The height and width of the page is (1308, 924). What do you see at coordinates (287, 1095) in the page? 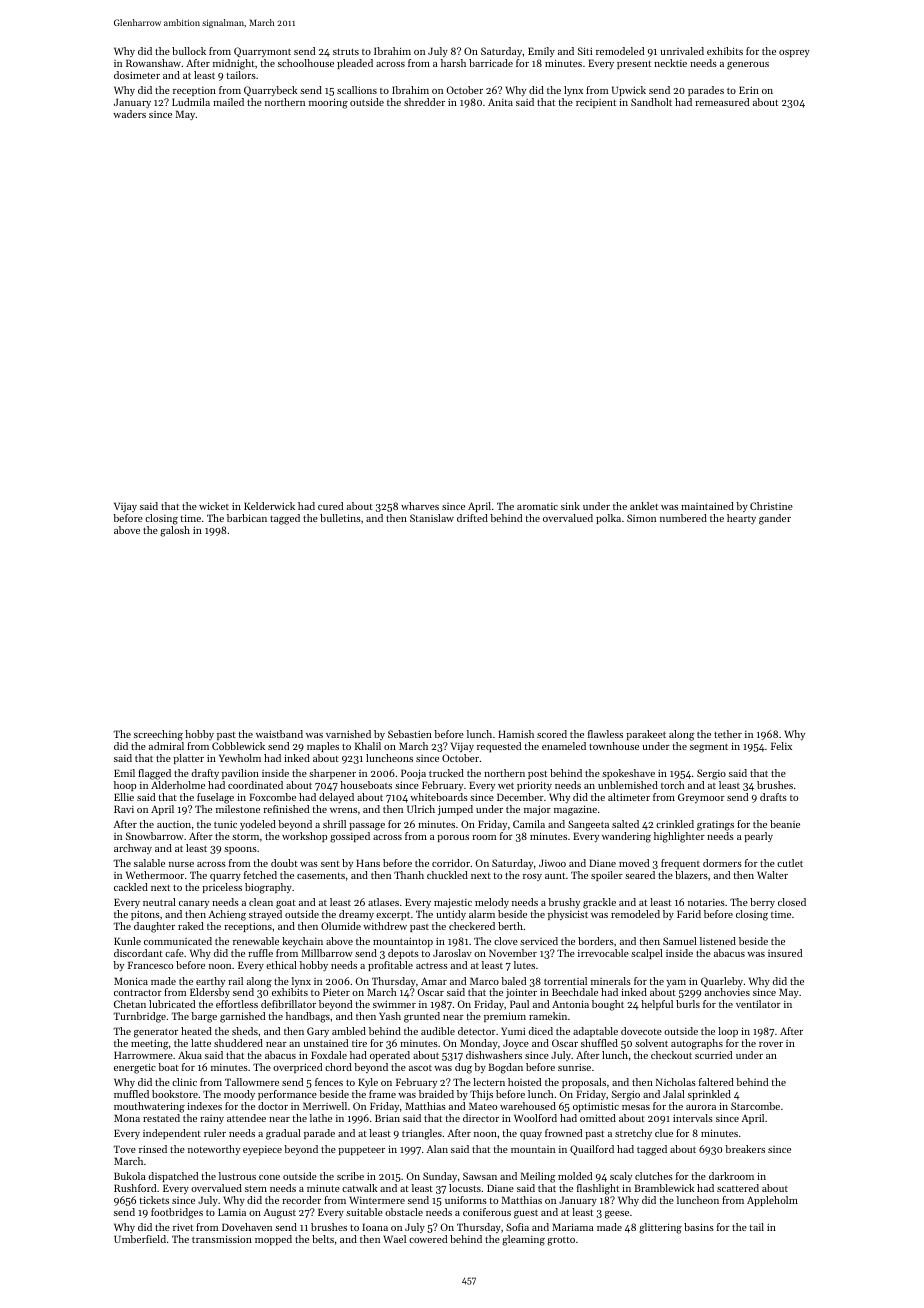
I see `performance` at bounding box center [287, 1095].
